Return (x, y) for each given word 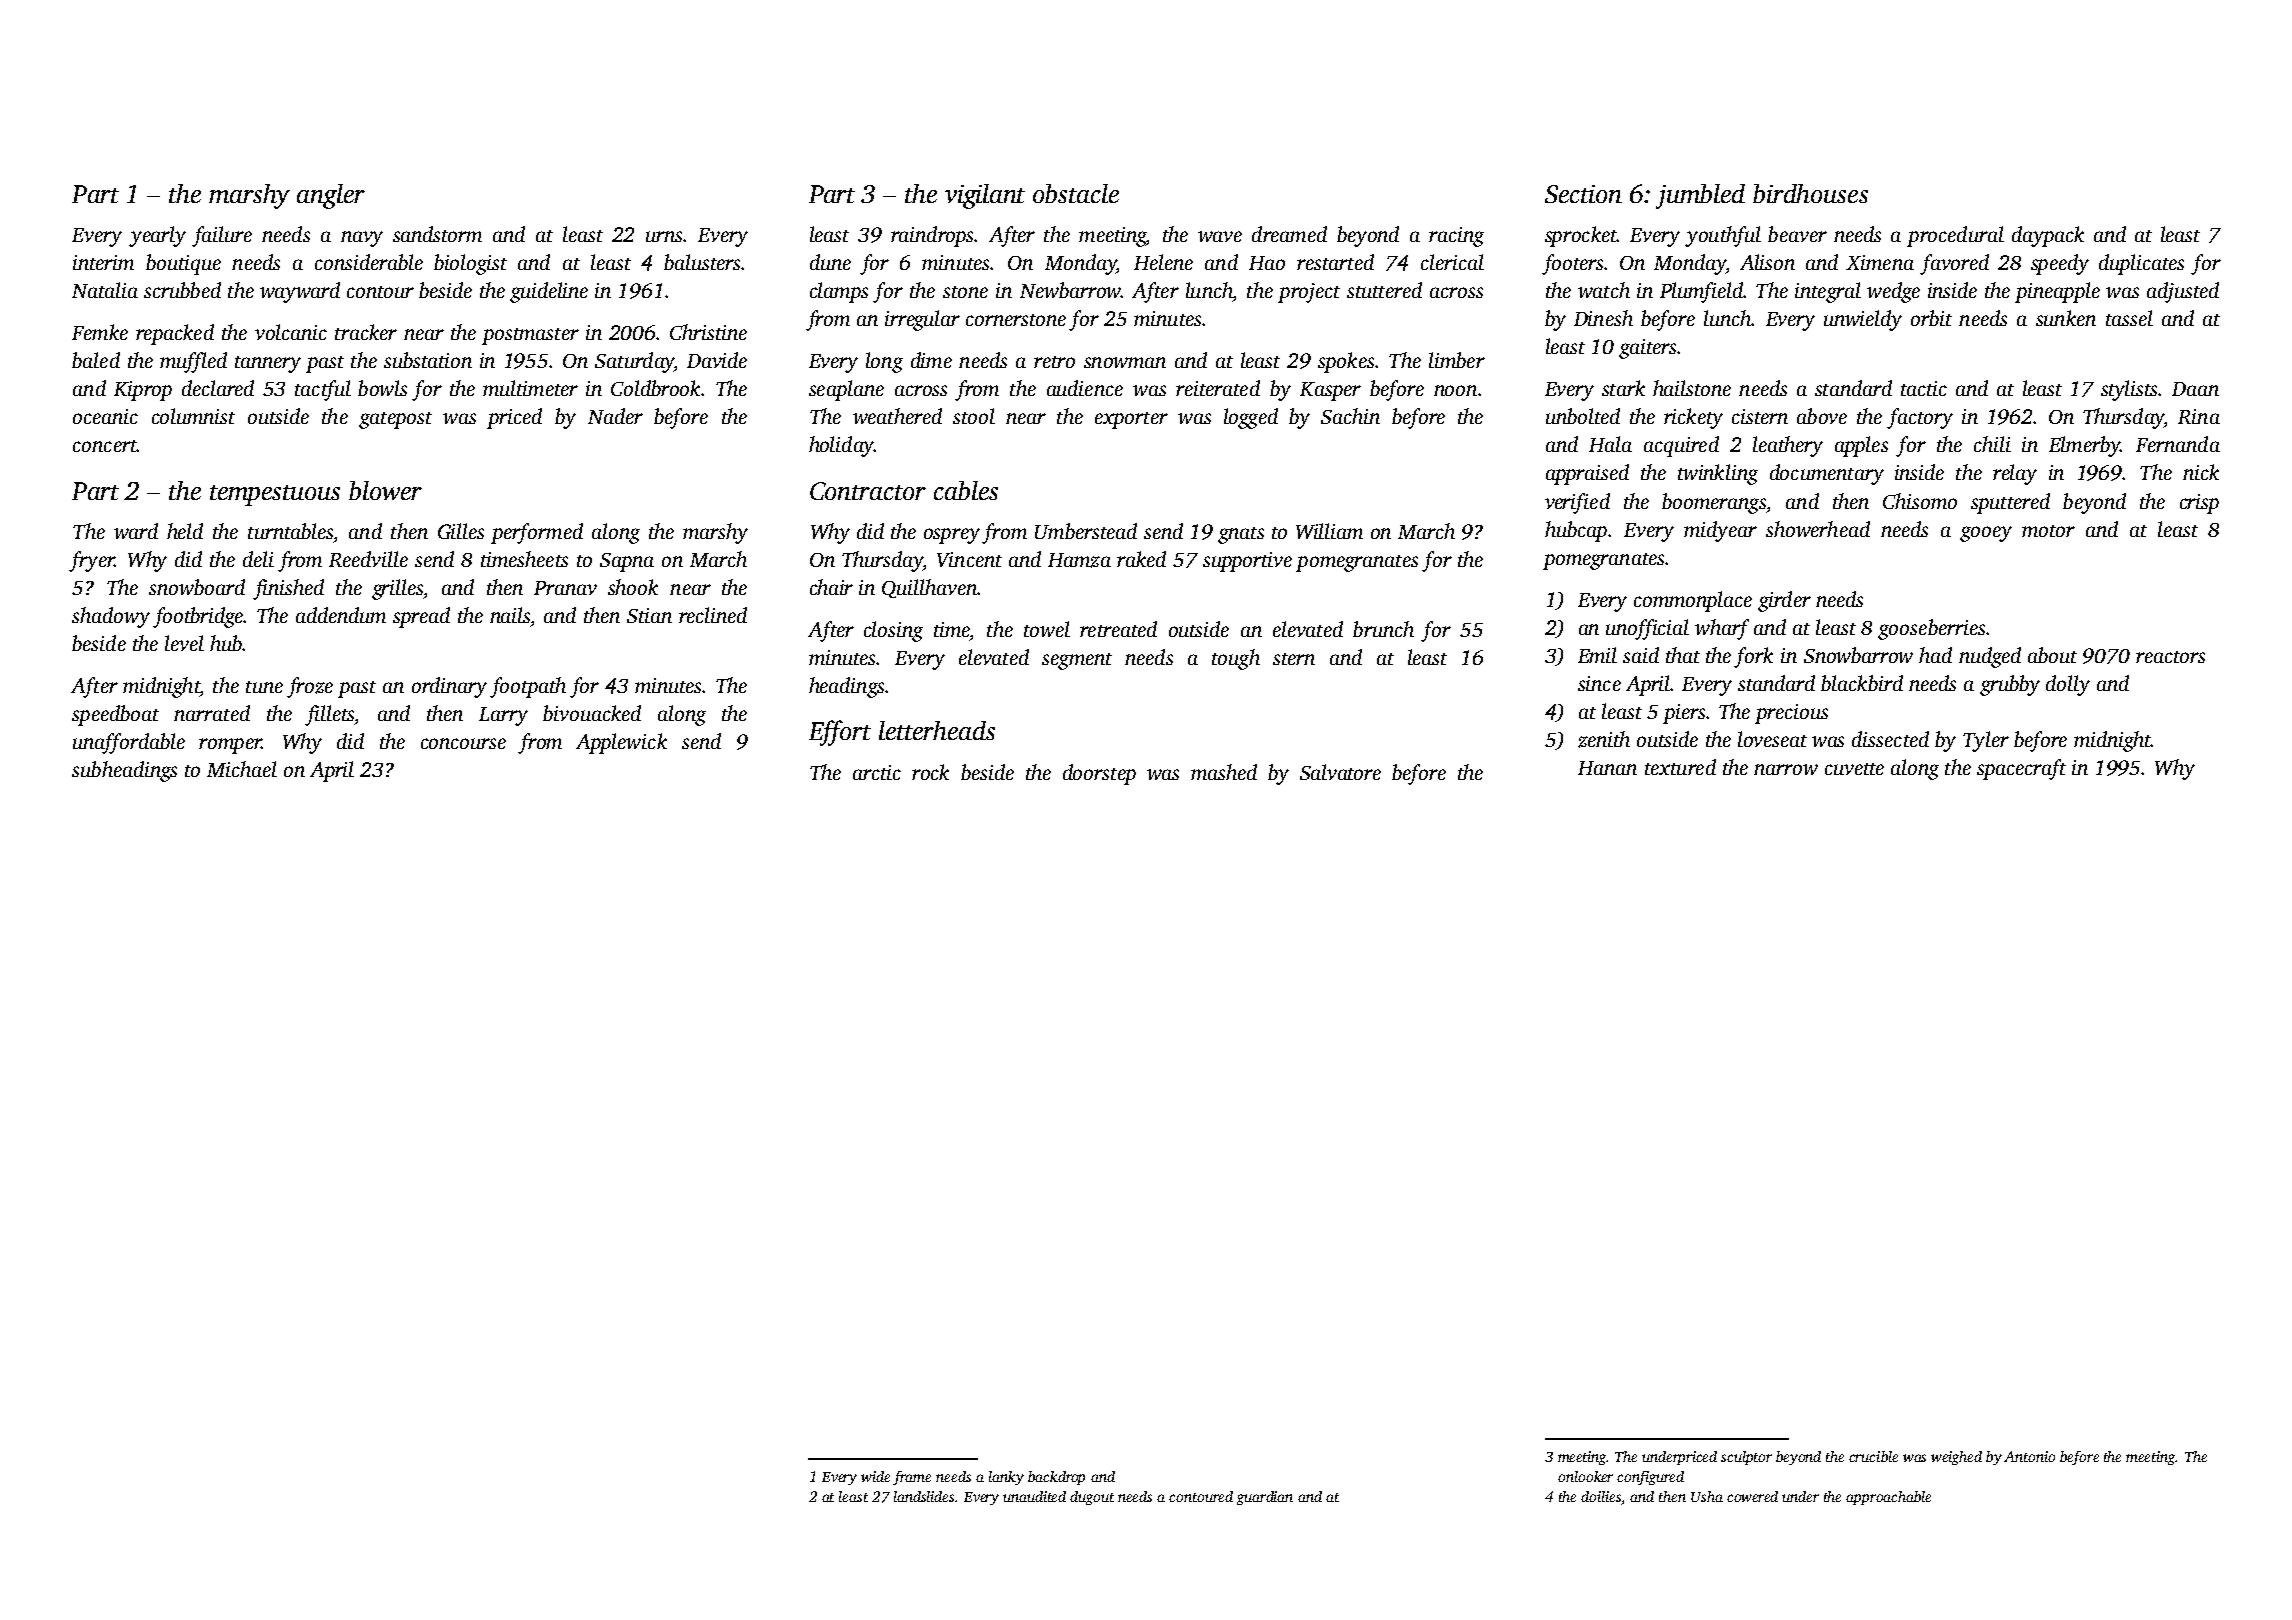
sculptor (1746, 1458)
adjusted (2183, 292)
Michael (242, 769)
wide (875, 1476)
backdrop (1056, 1478)
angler (331, 196)
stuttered (1384, 290)
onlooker (1585, 1476)
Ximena (1880, 262)
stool (974, 416)
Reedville (368, 559)
